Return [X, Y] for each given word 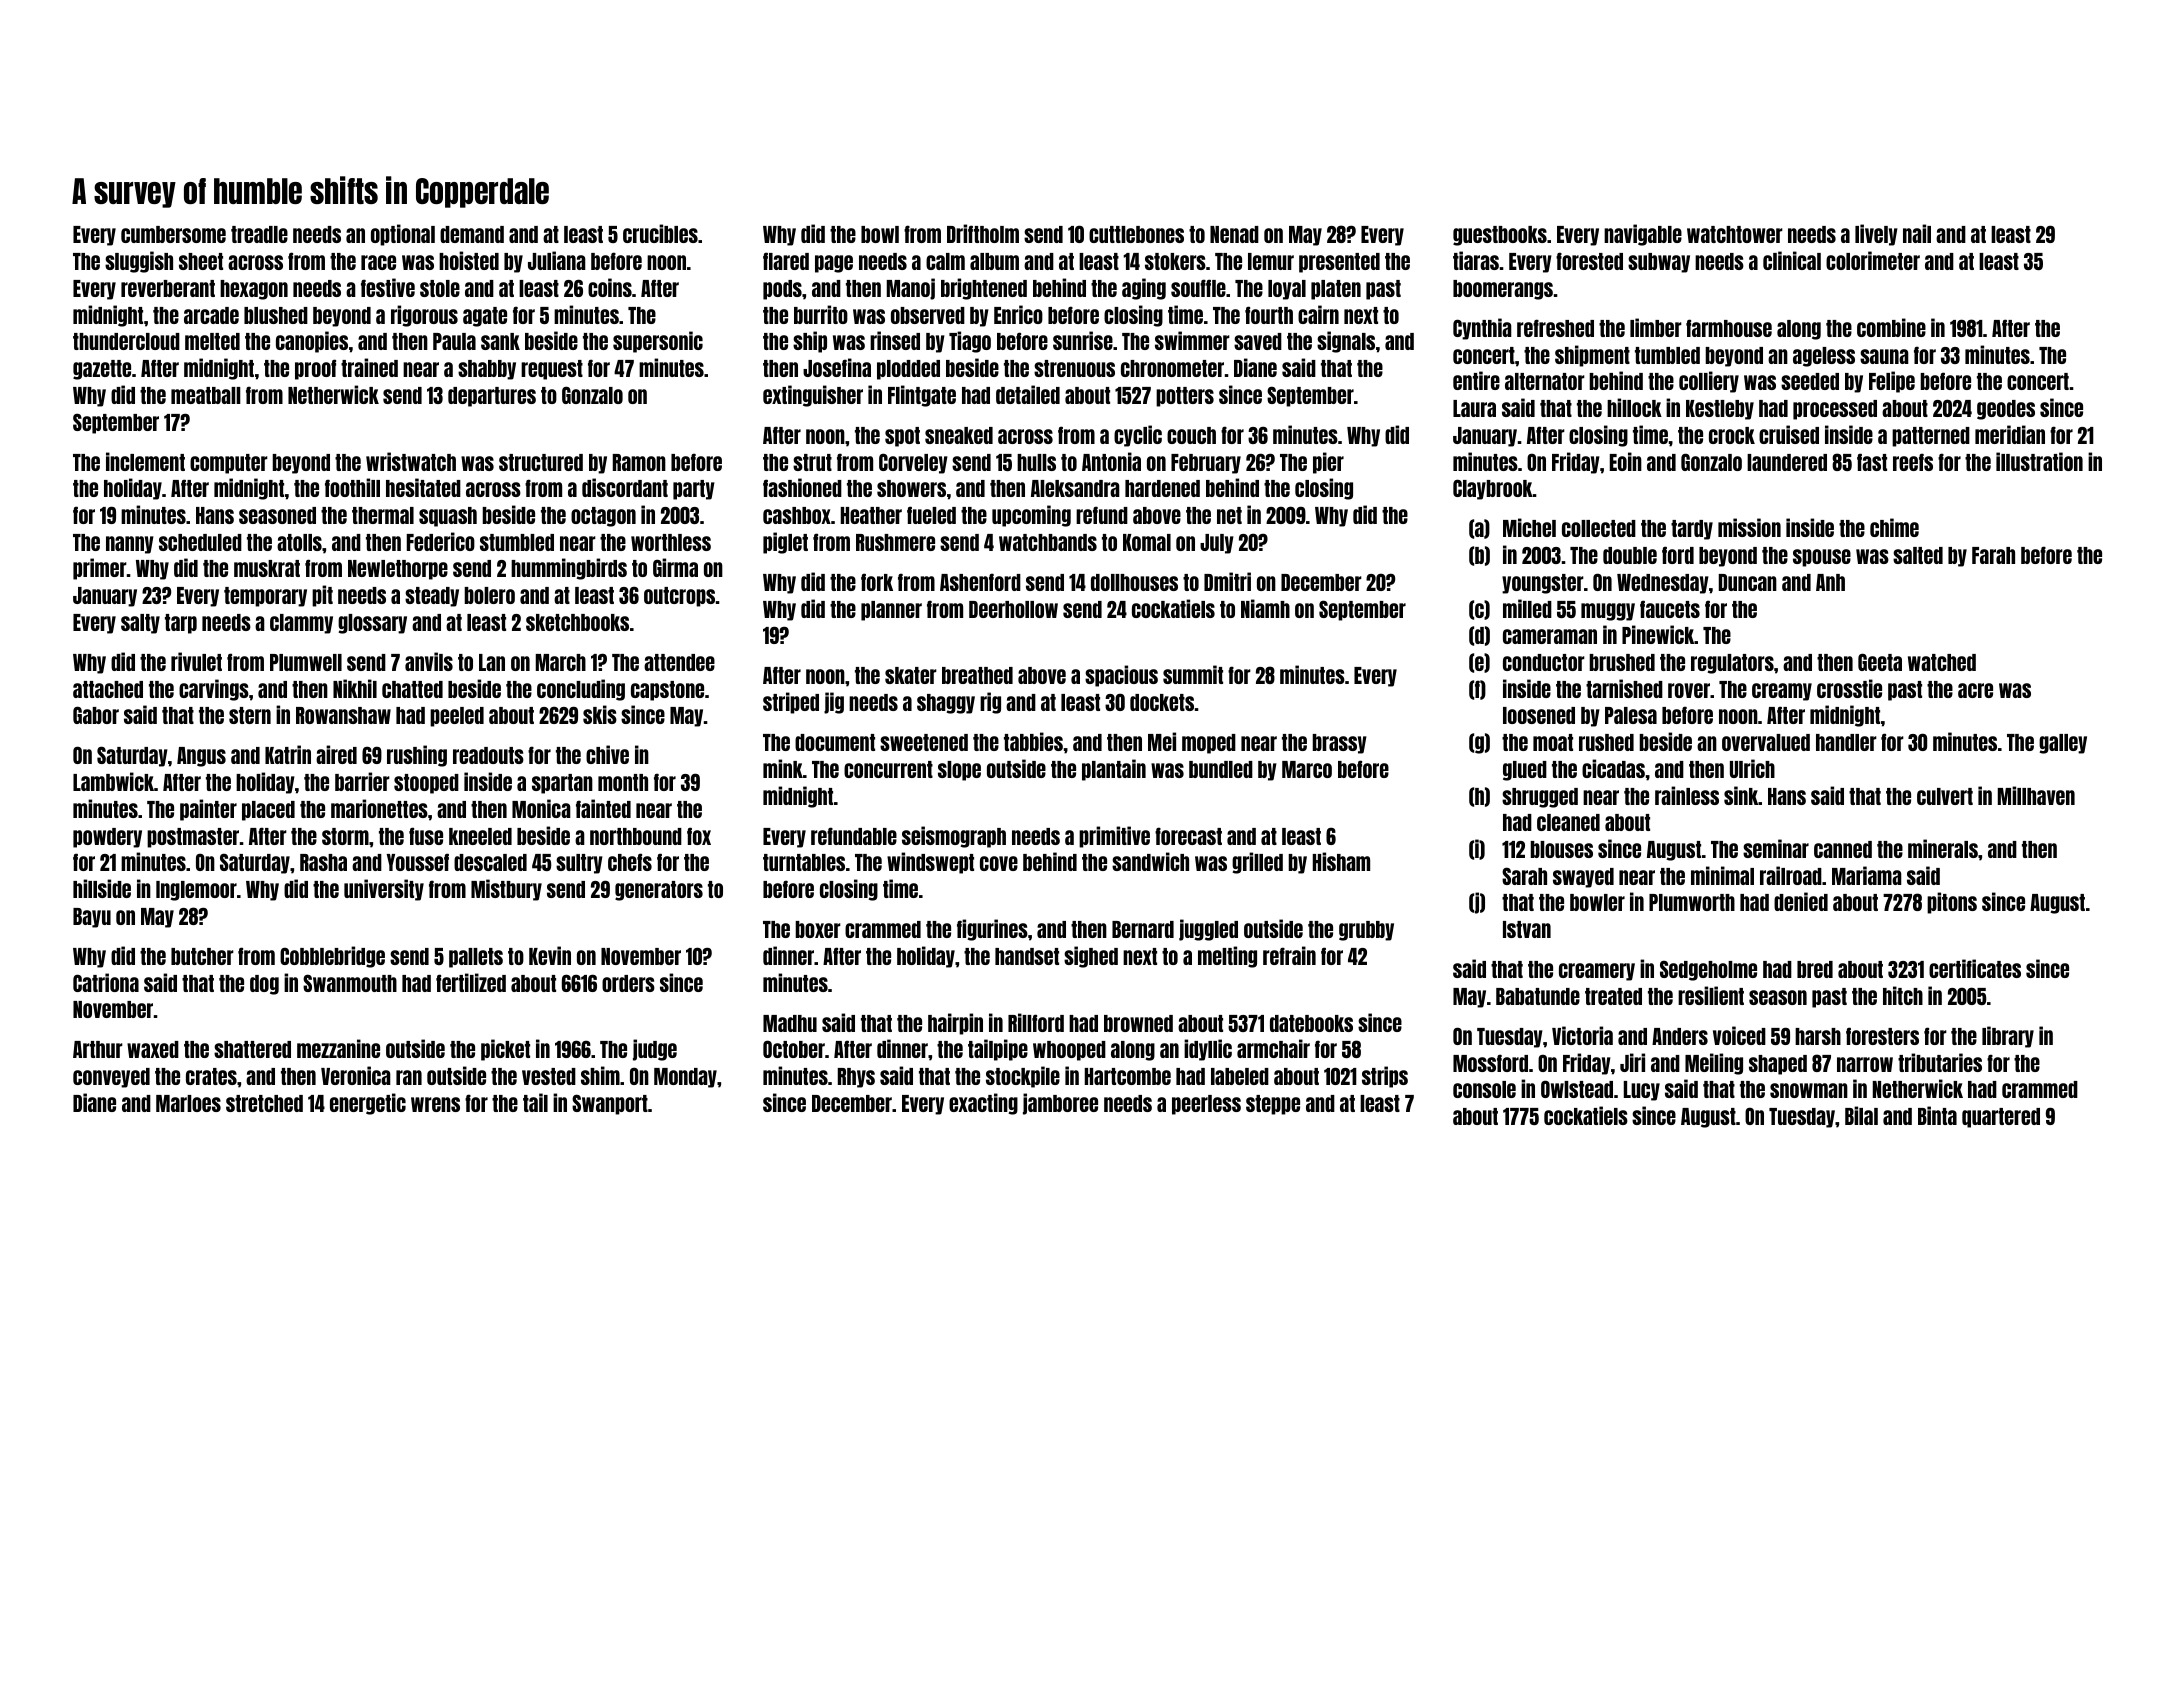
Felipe [1892, 382]
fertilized [471, 982]
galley [2063, 744]
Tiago [970, 342]
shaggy [946, 704]
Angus [201, 757]
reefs [1913, 462]
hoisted [469, 260]
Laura [1474, 408]
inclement [145, 461]
